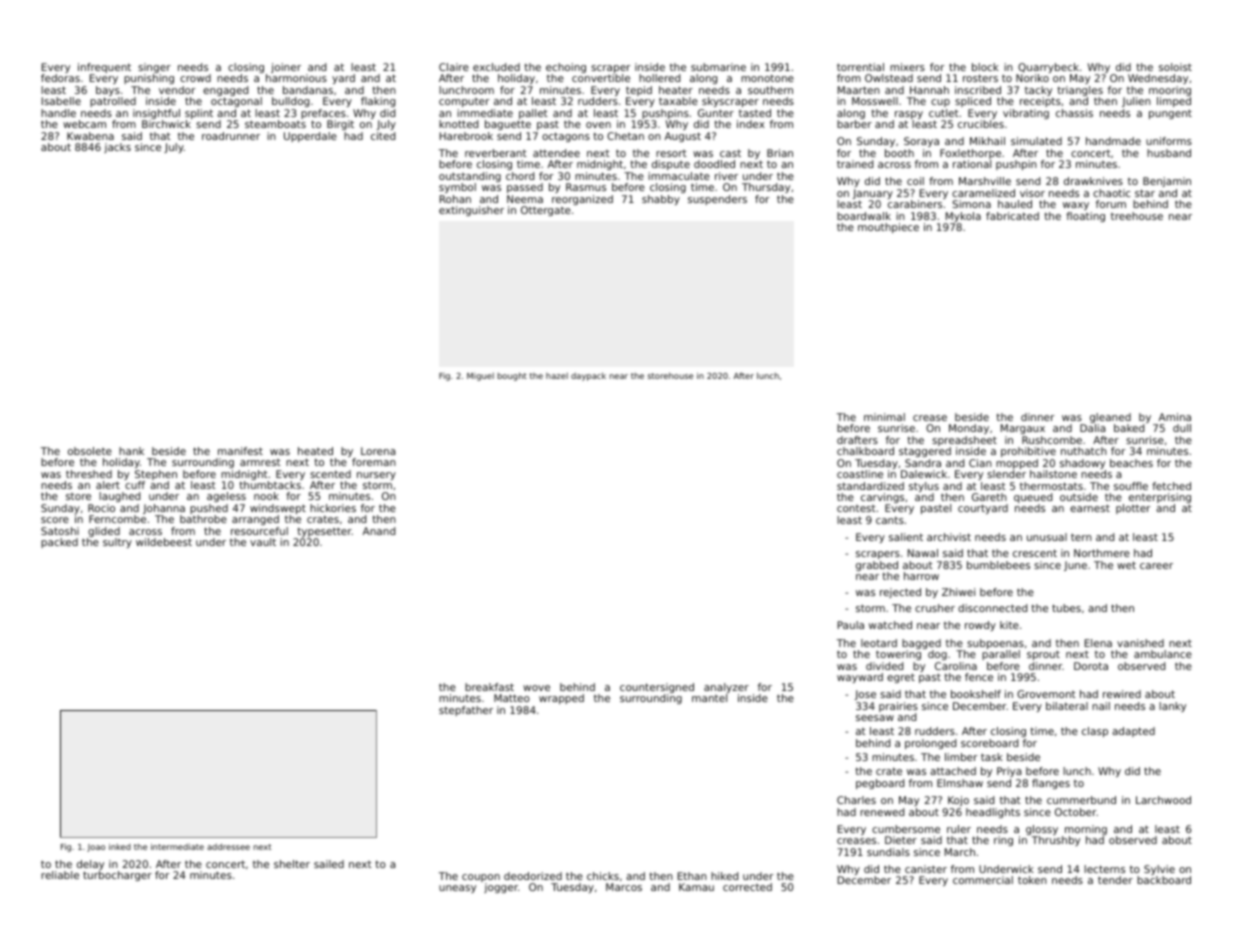  Describe the element at coordinates (117, 148) in the page. I see `jacks` at that location.
